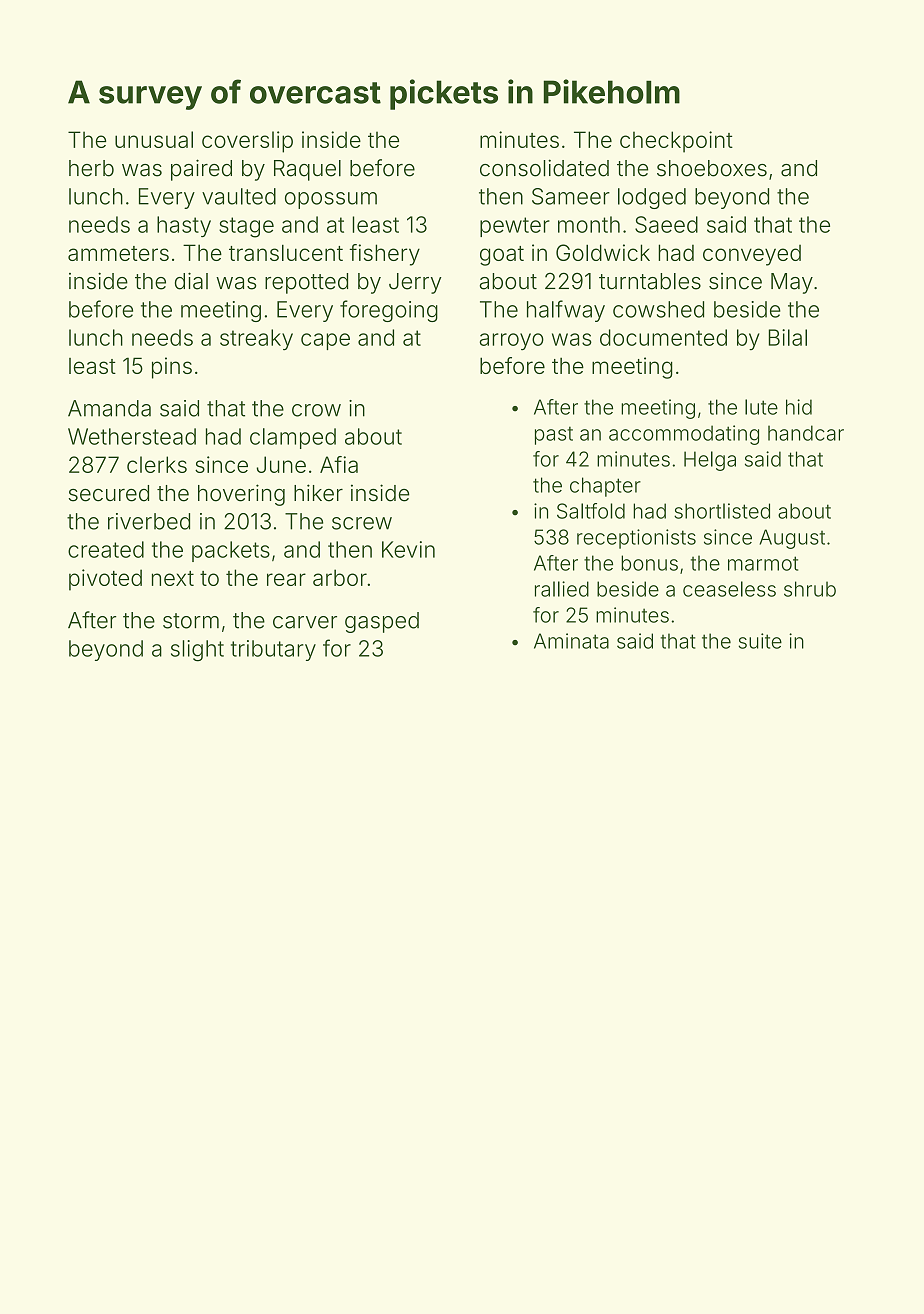  What do you see at coordinates (712, 168) in the screenshot?
I see `shoeboxes` at bounding box center [712, 168].
